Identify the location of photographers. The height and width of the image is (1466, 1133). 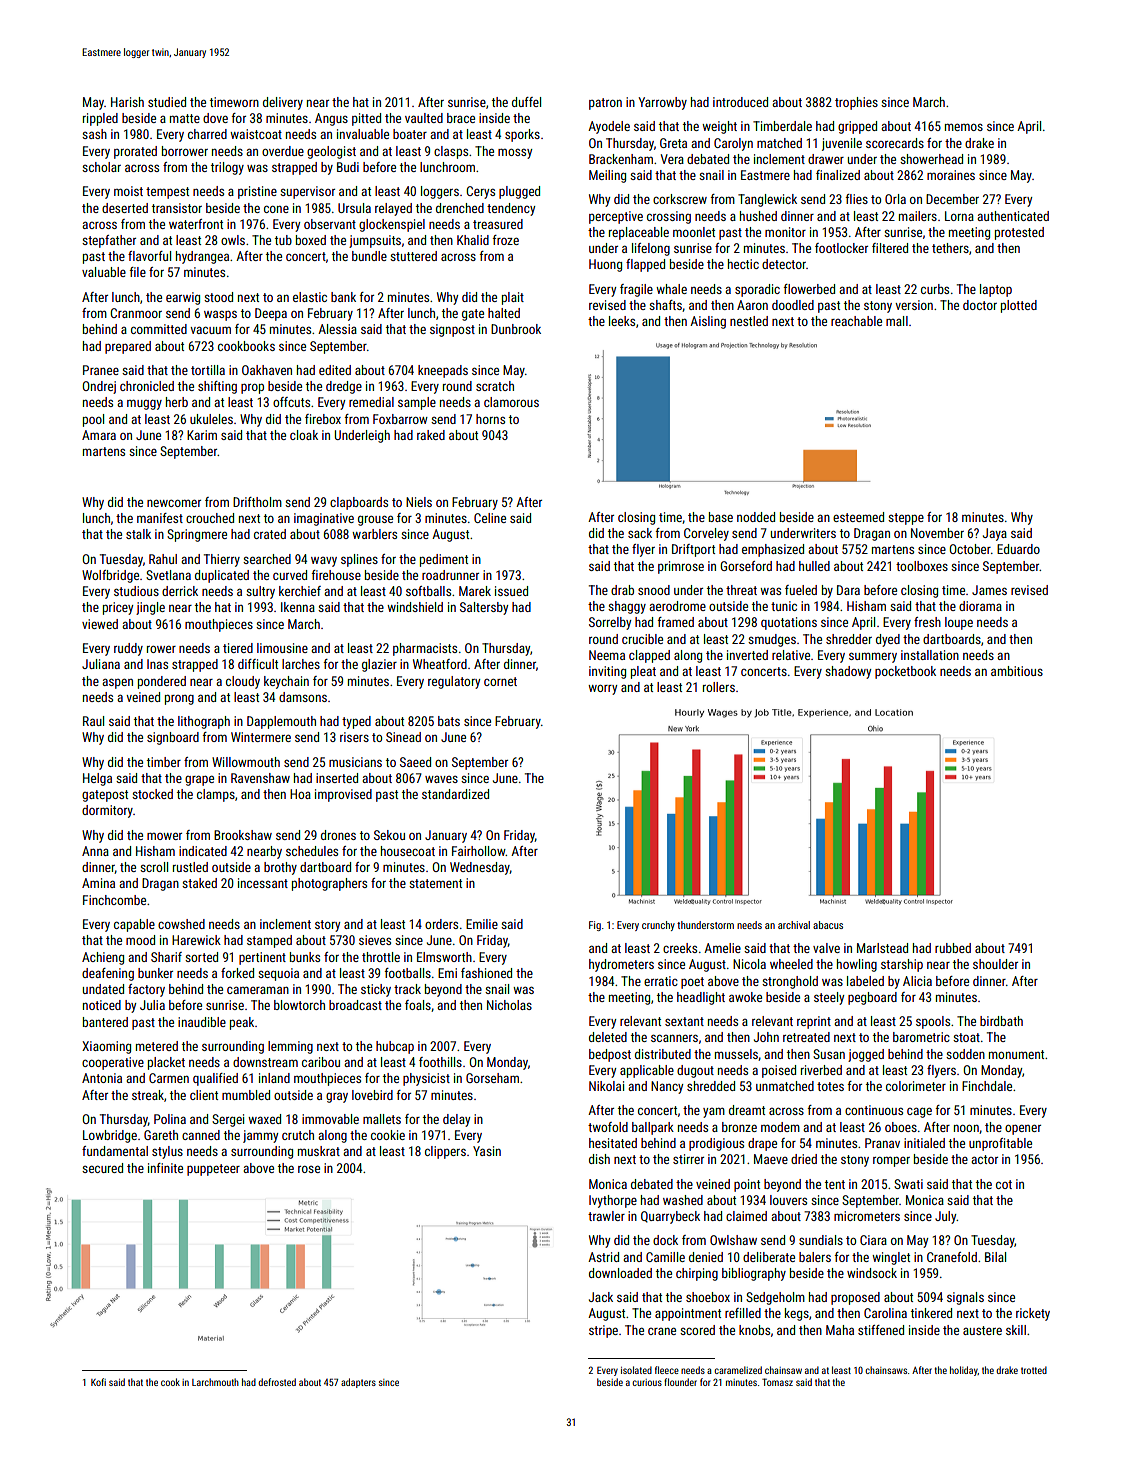
(329, 884).
